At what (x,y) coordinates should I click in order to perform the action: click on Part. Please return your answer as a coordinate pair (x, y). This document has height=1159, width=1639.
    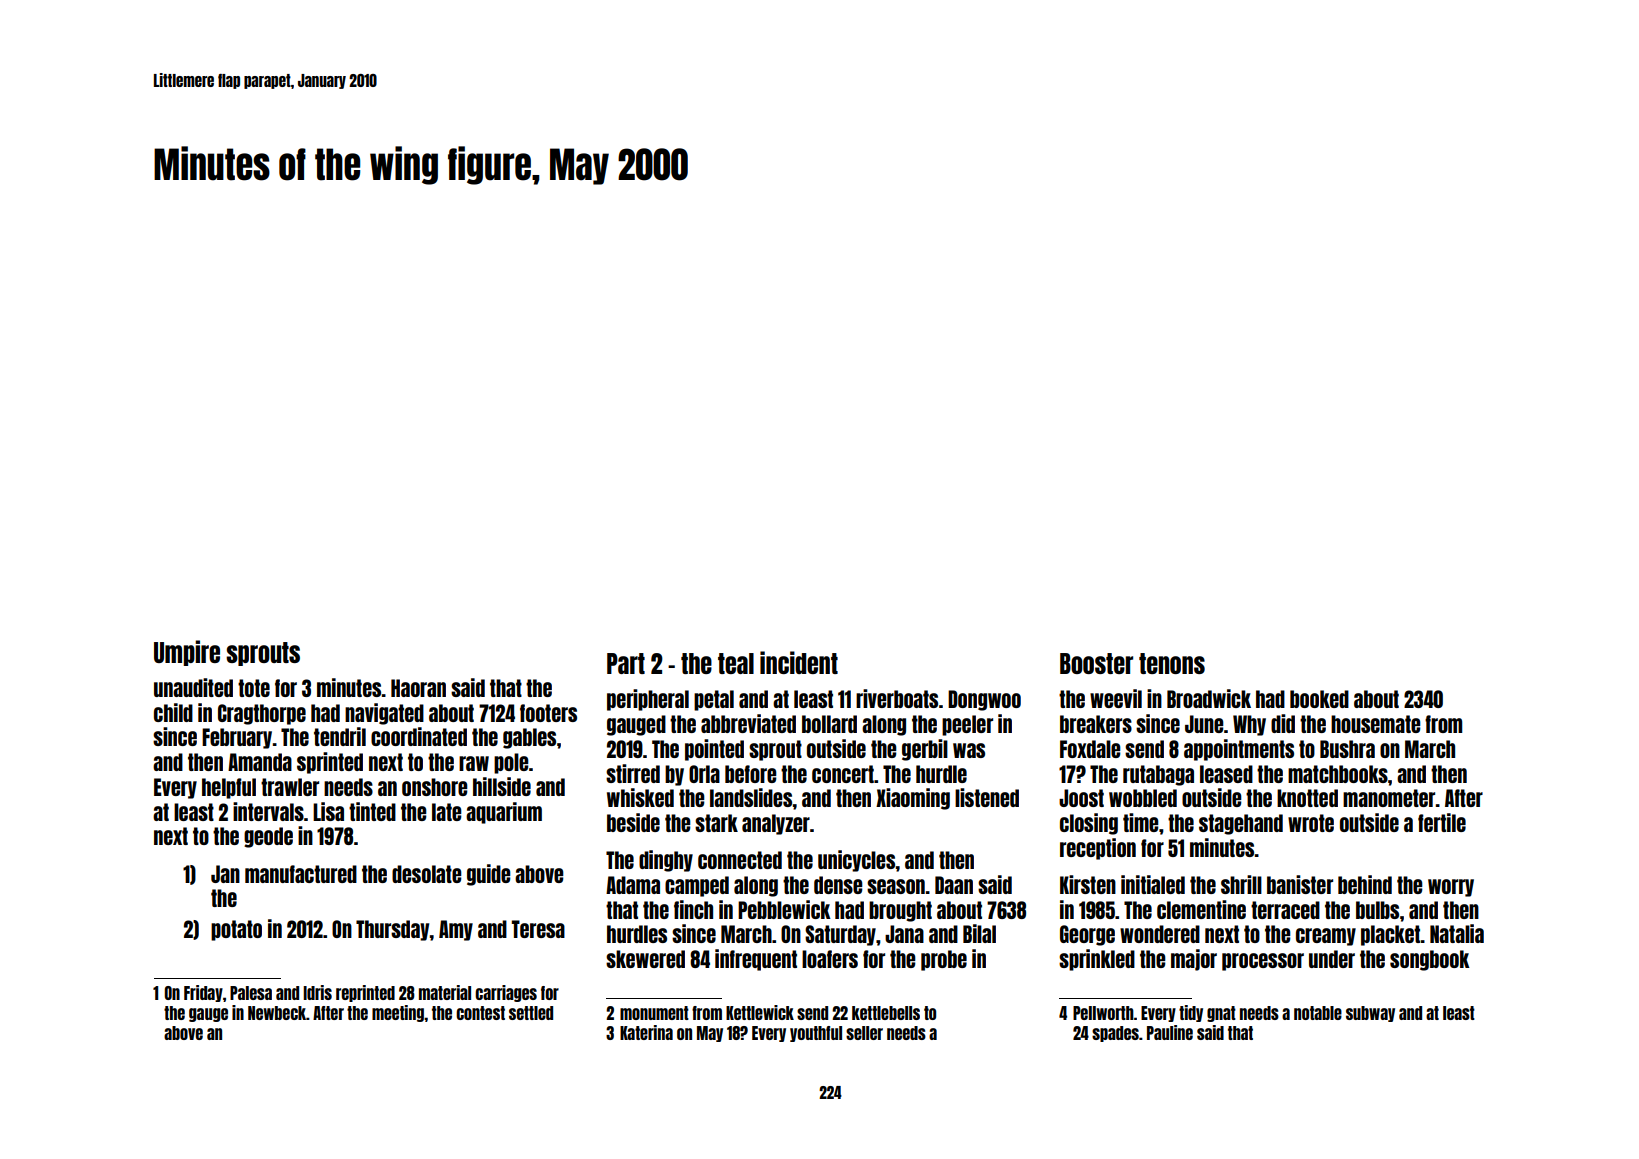
    Looking at the image, I should click on (626, 663).
